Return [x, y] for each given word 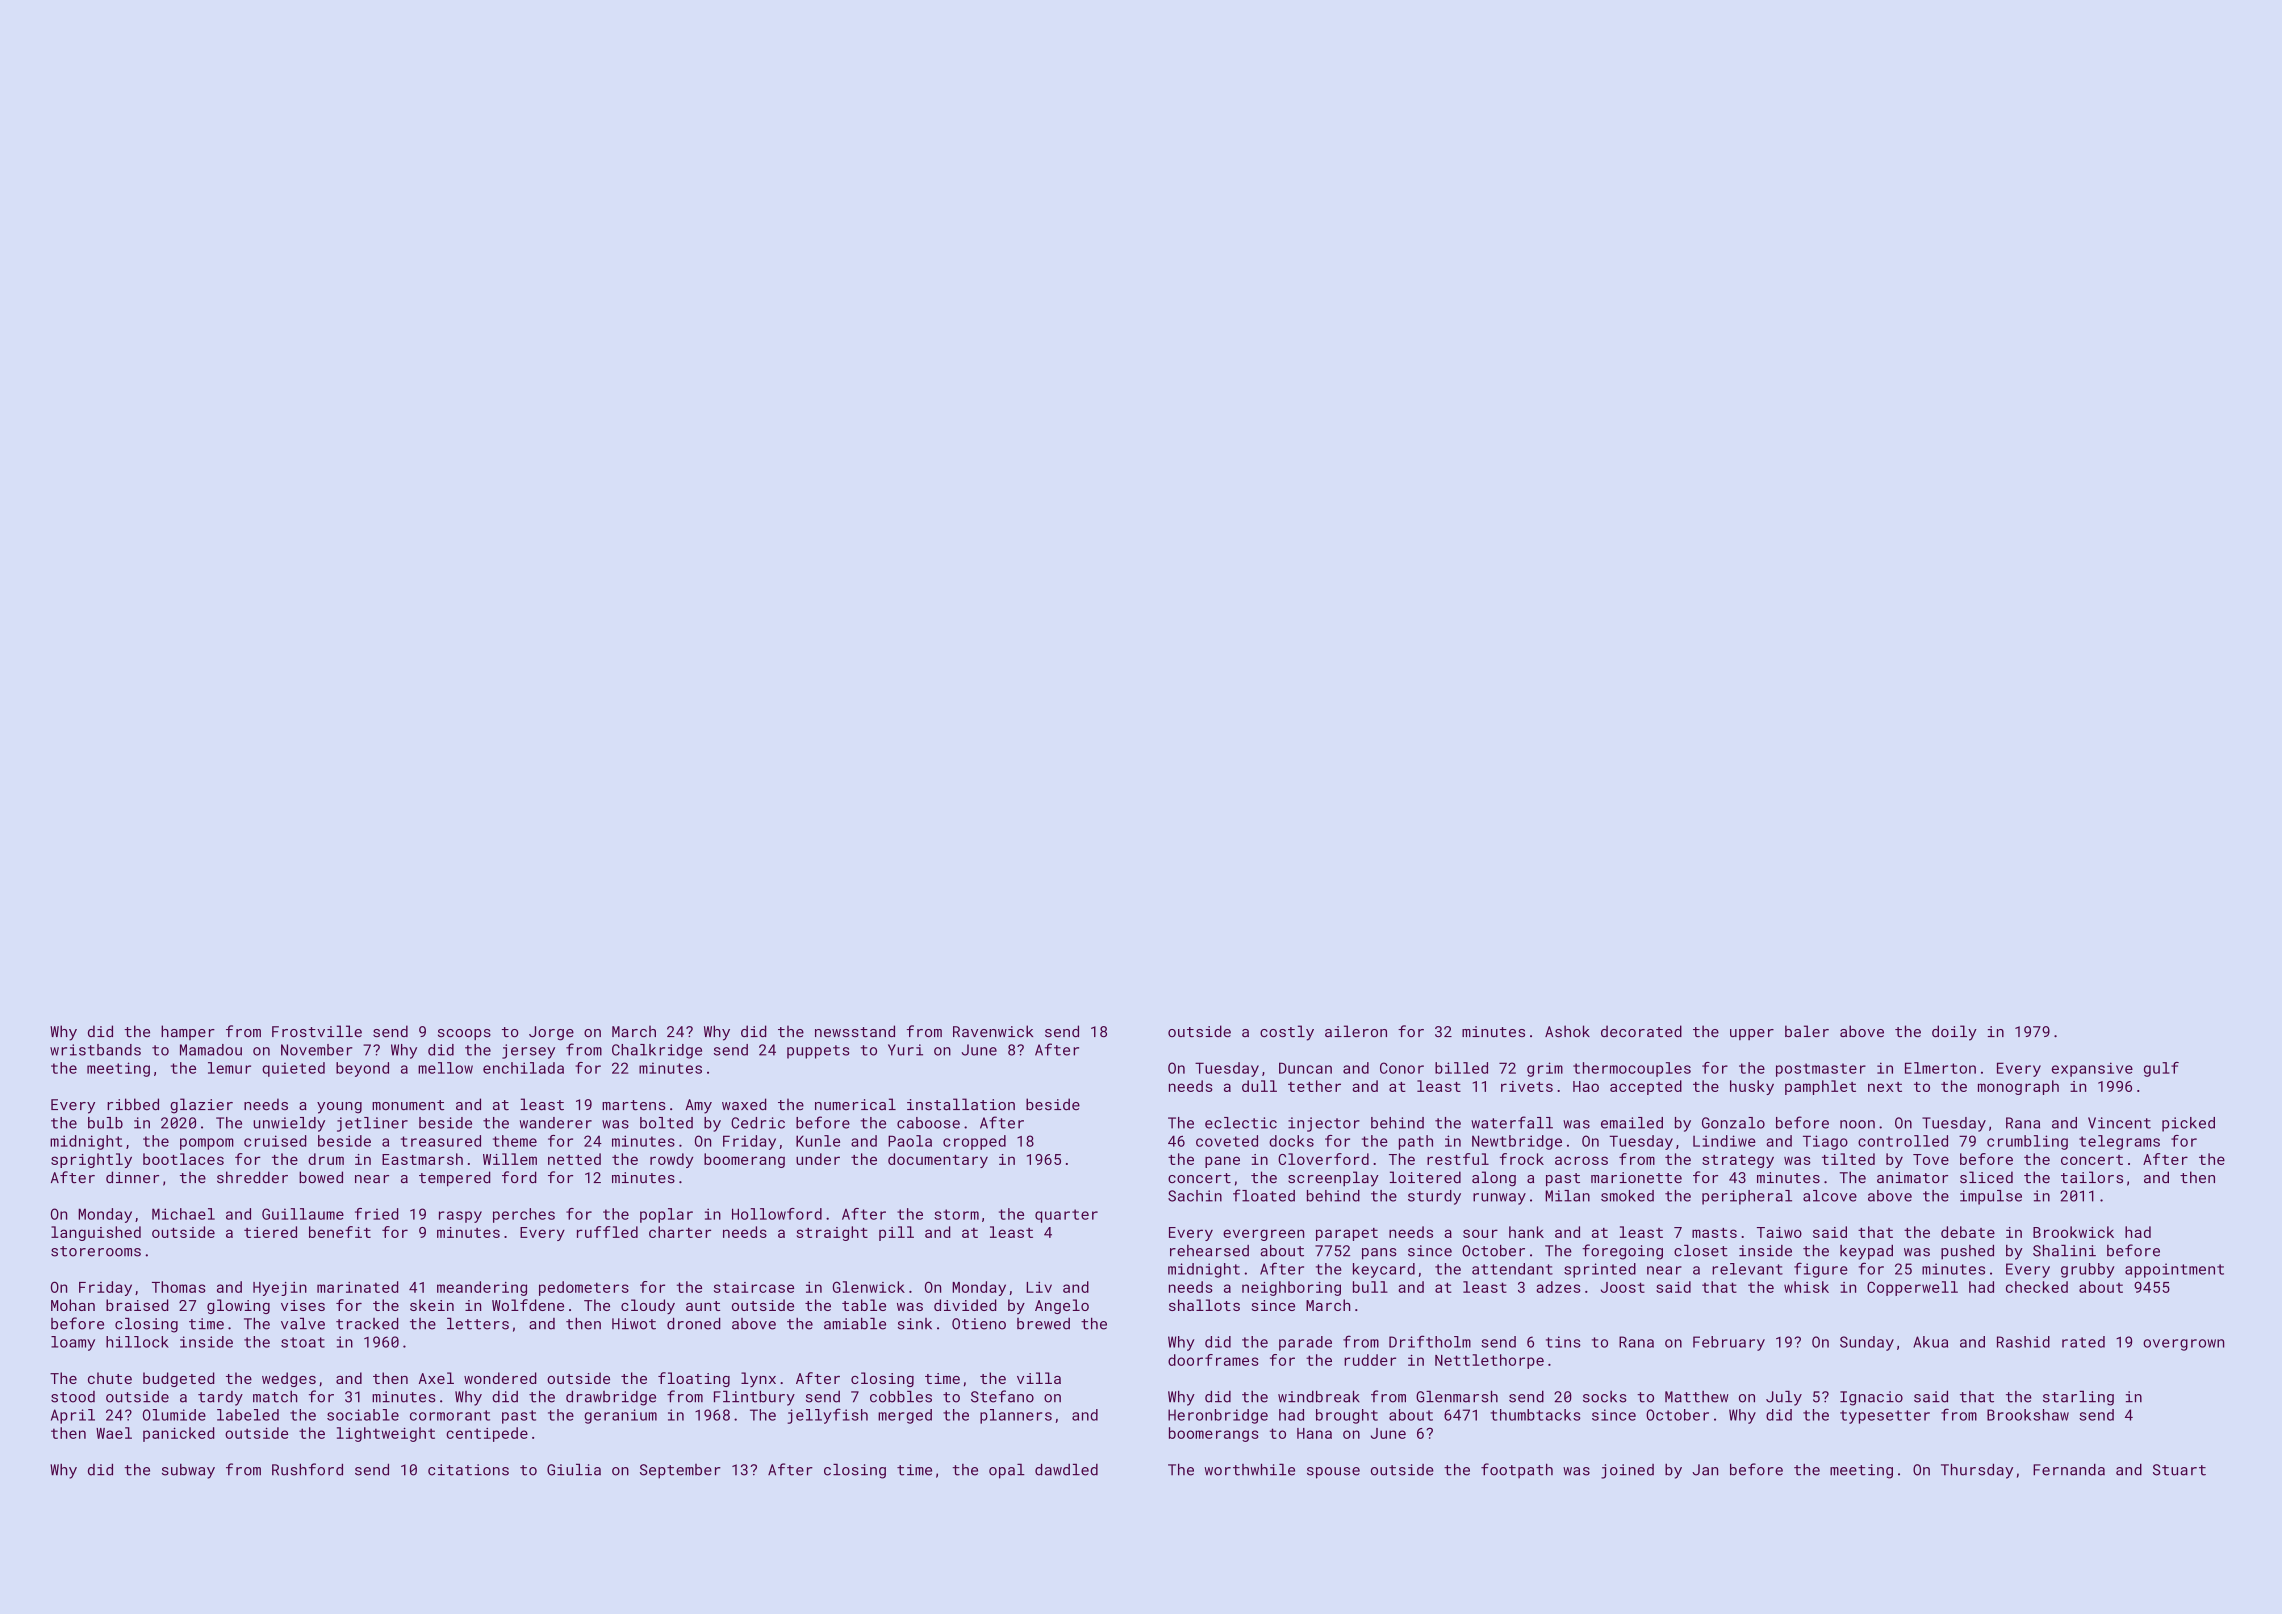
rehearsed [1209, 1251]
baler [1807, 1031]
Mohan [73, 1305]
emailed [1632, 1123]
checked [2037, 1287]
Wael [114, 1433]
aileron [1356, 1031]
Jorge [551, 1033]
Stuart [2179, 1470]
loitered [1425, 1177]
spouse [1333, 1473]
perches [524, 1215]
